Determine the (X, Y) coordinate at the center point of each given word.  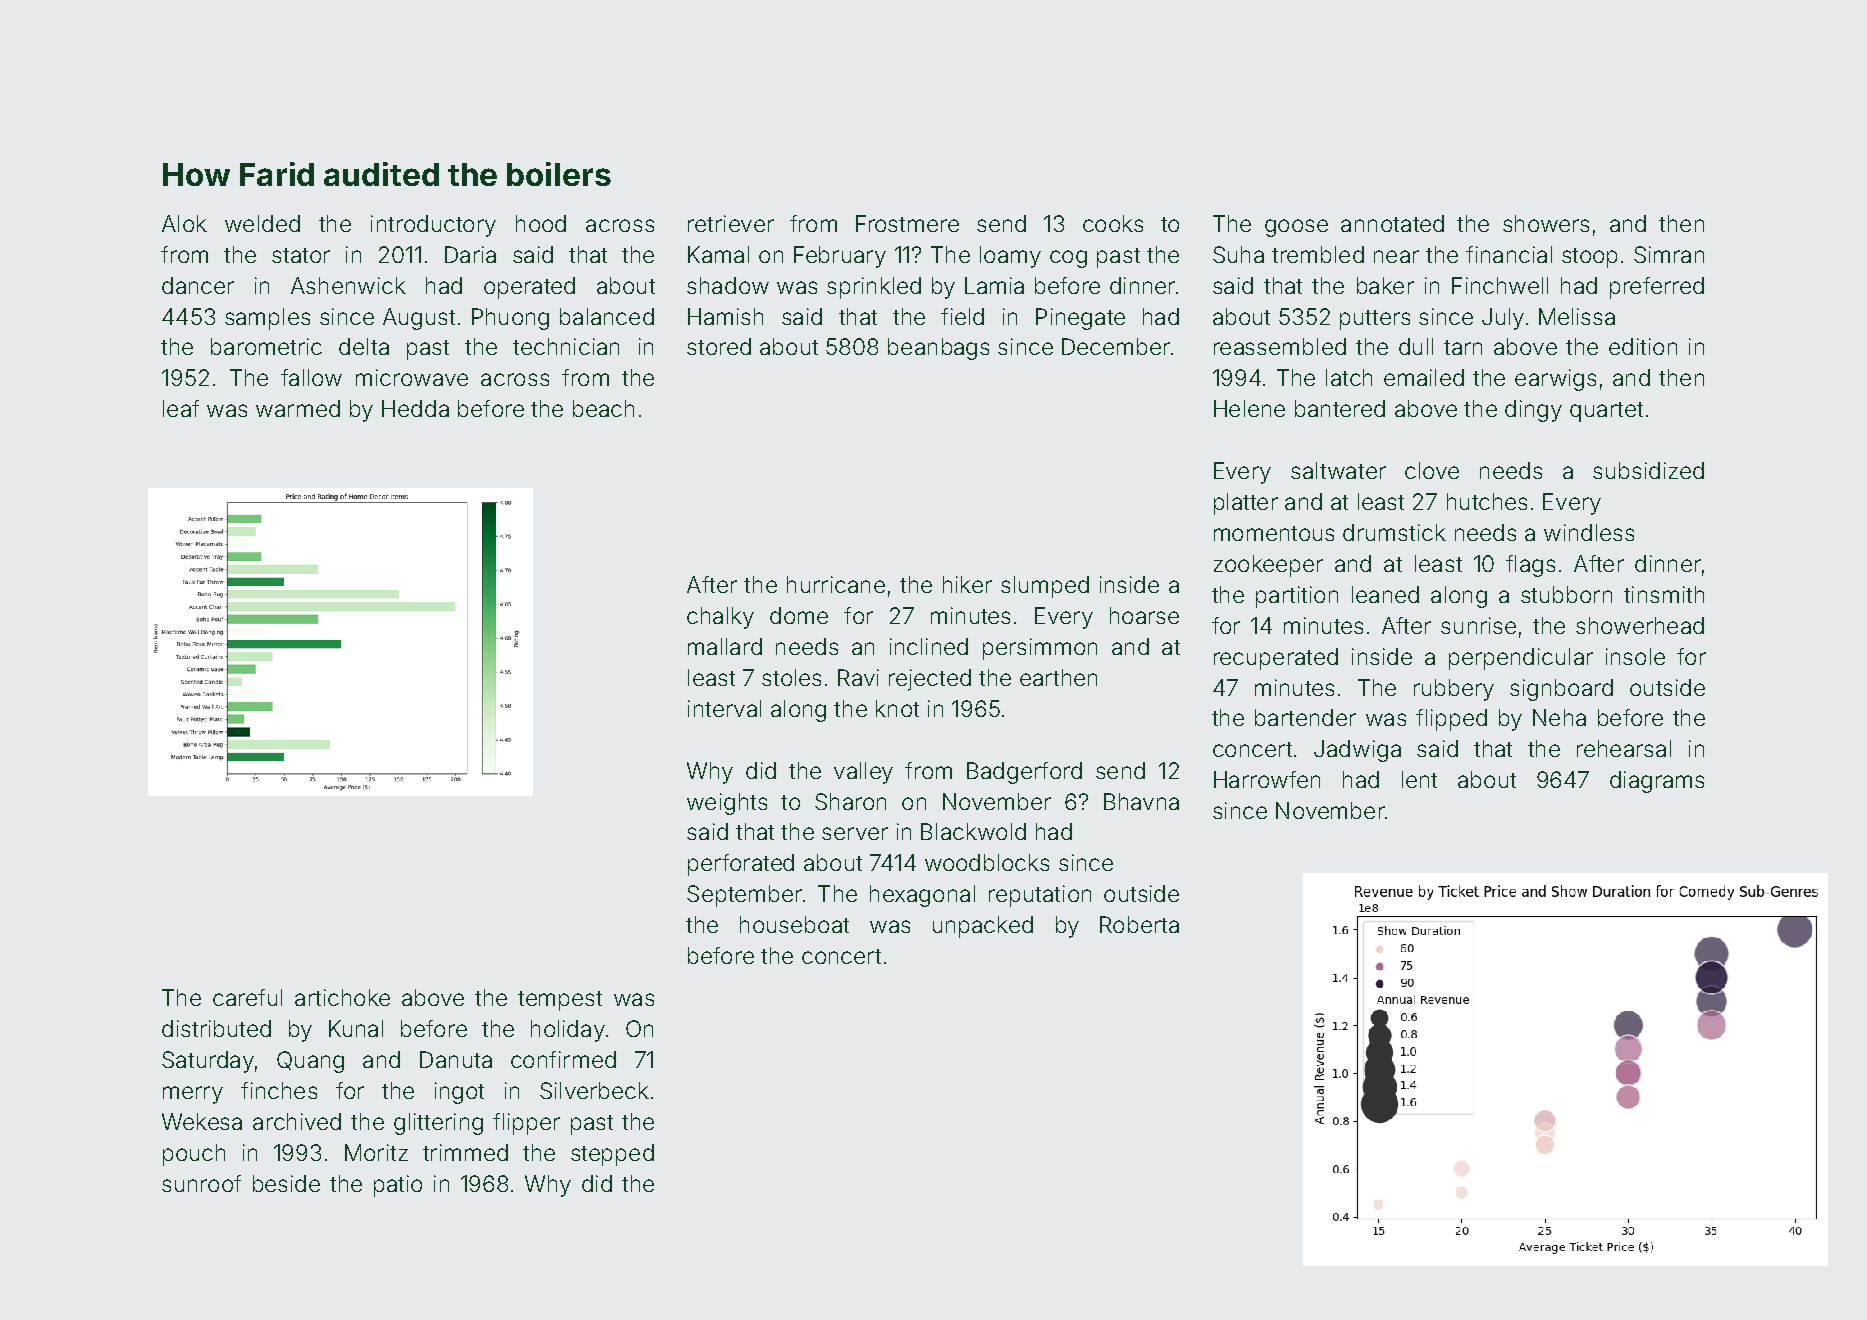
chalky (720, 618)
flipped (1451, 720)
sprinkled (874, 288)
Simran (1669, 254)
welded (262, 223)
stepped (612, 1155)
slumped (1045, 587)
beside (286, 1183)
